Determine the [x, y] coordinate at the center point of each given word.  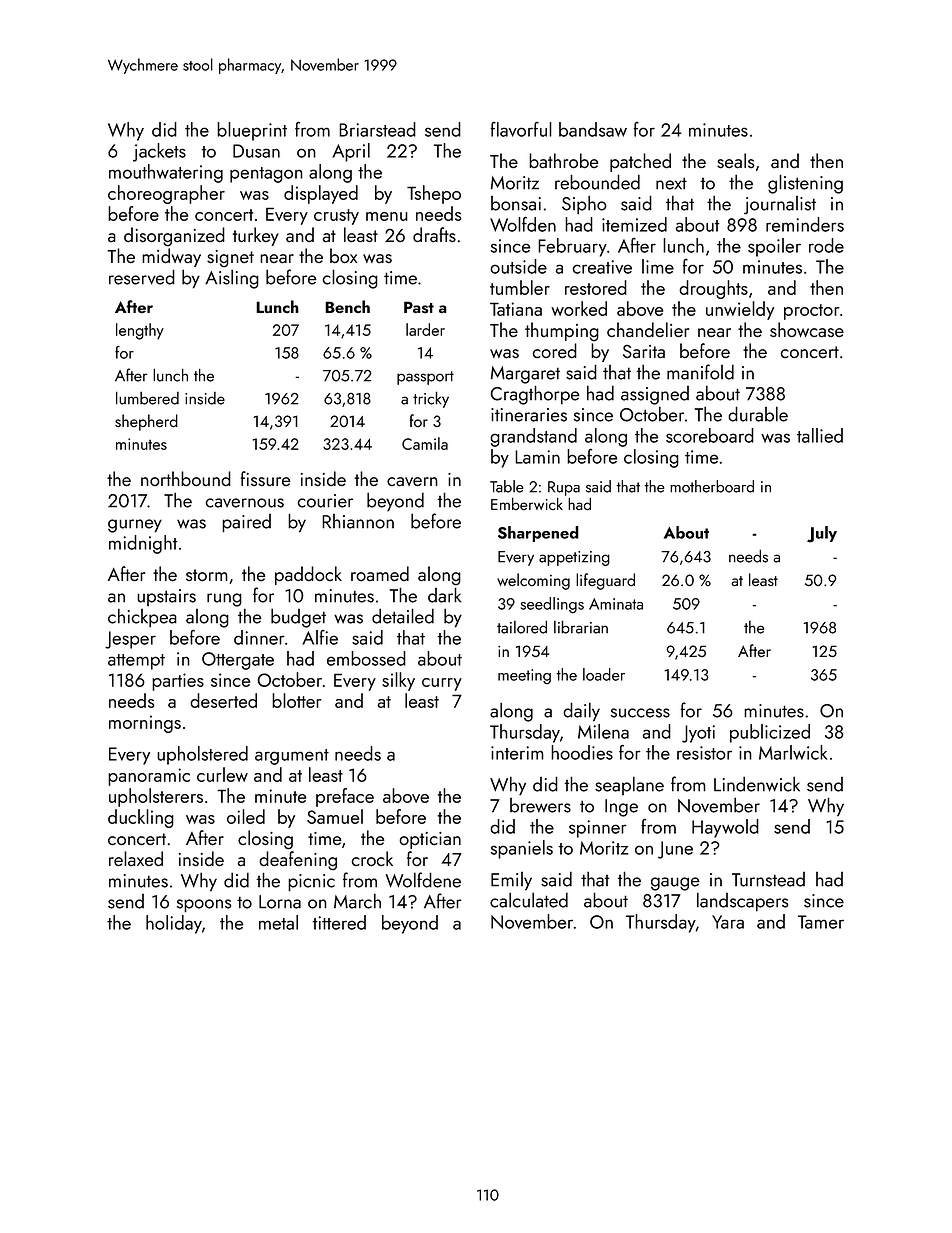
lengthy [140, 331]
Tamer [821, 922]
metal [278, 922]
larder [425, 329]
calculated [529, 900]
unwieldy [740, 310]
